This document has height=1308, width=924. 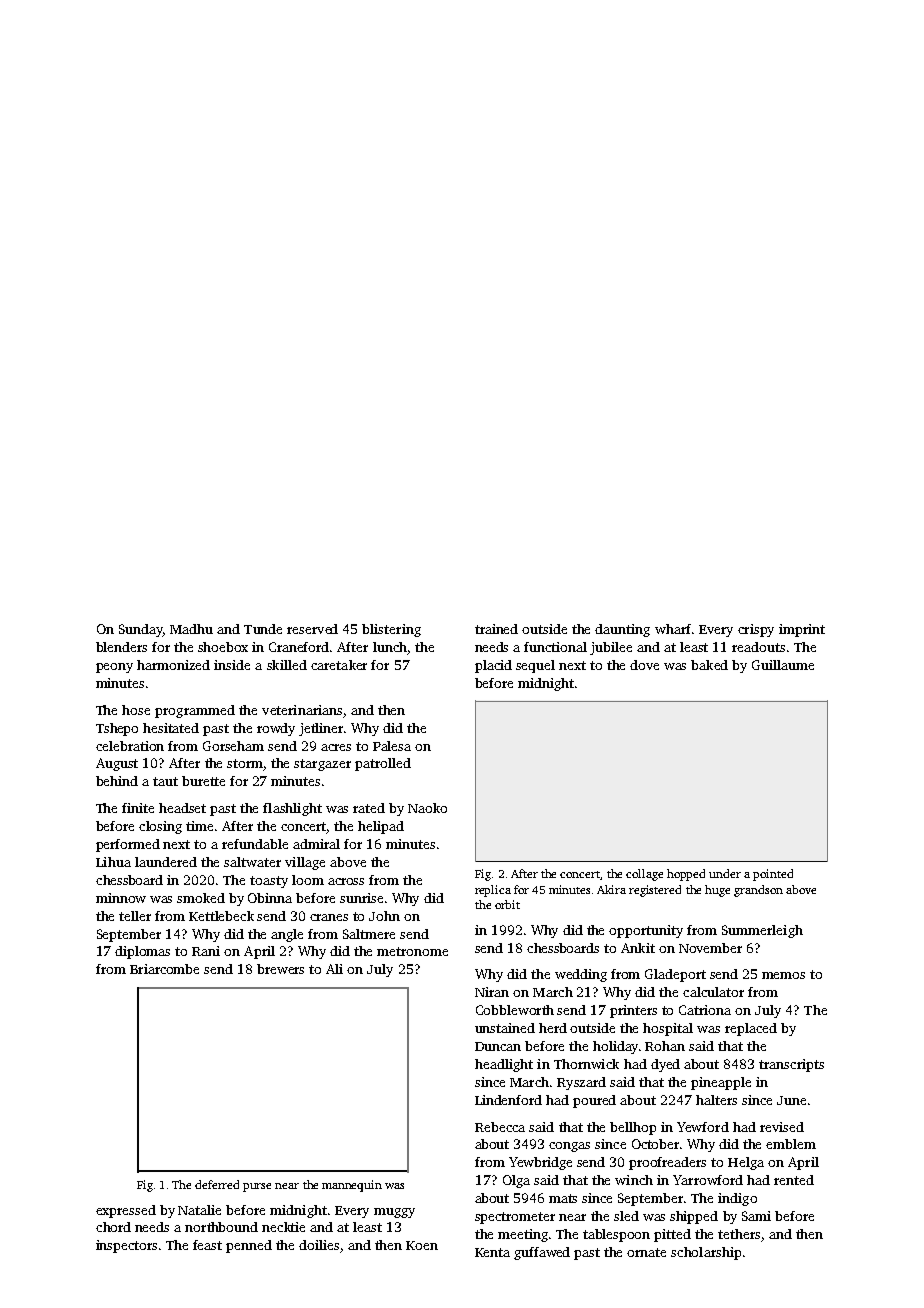 What do you see at coordinates (352, 1186) in the document?
I see `mannequin` at bounding box center [352, 1186].
